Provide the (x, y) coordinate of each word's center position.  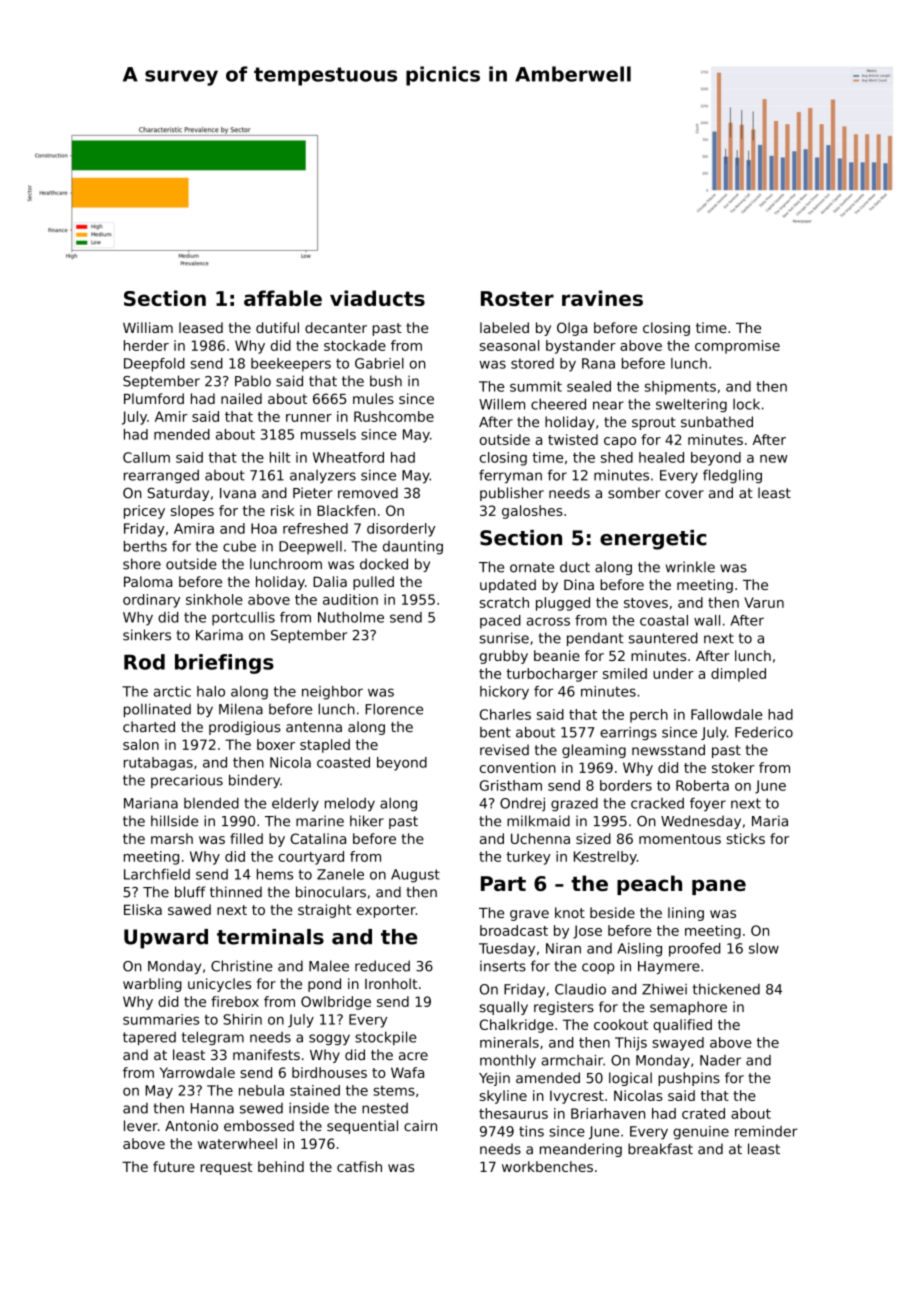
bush (386, 381)
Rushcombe (394, 416)
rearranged (161, 477)
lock (746, 404)
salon (141, 744)
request (227, 1168)
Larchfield (157, 874)
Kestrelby (605, 858)
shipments (680, 388)
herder (146, 345)
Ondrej (522, 804)
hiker (367, 821)
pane (719, 887)
